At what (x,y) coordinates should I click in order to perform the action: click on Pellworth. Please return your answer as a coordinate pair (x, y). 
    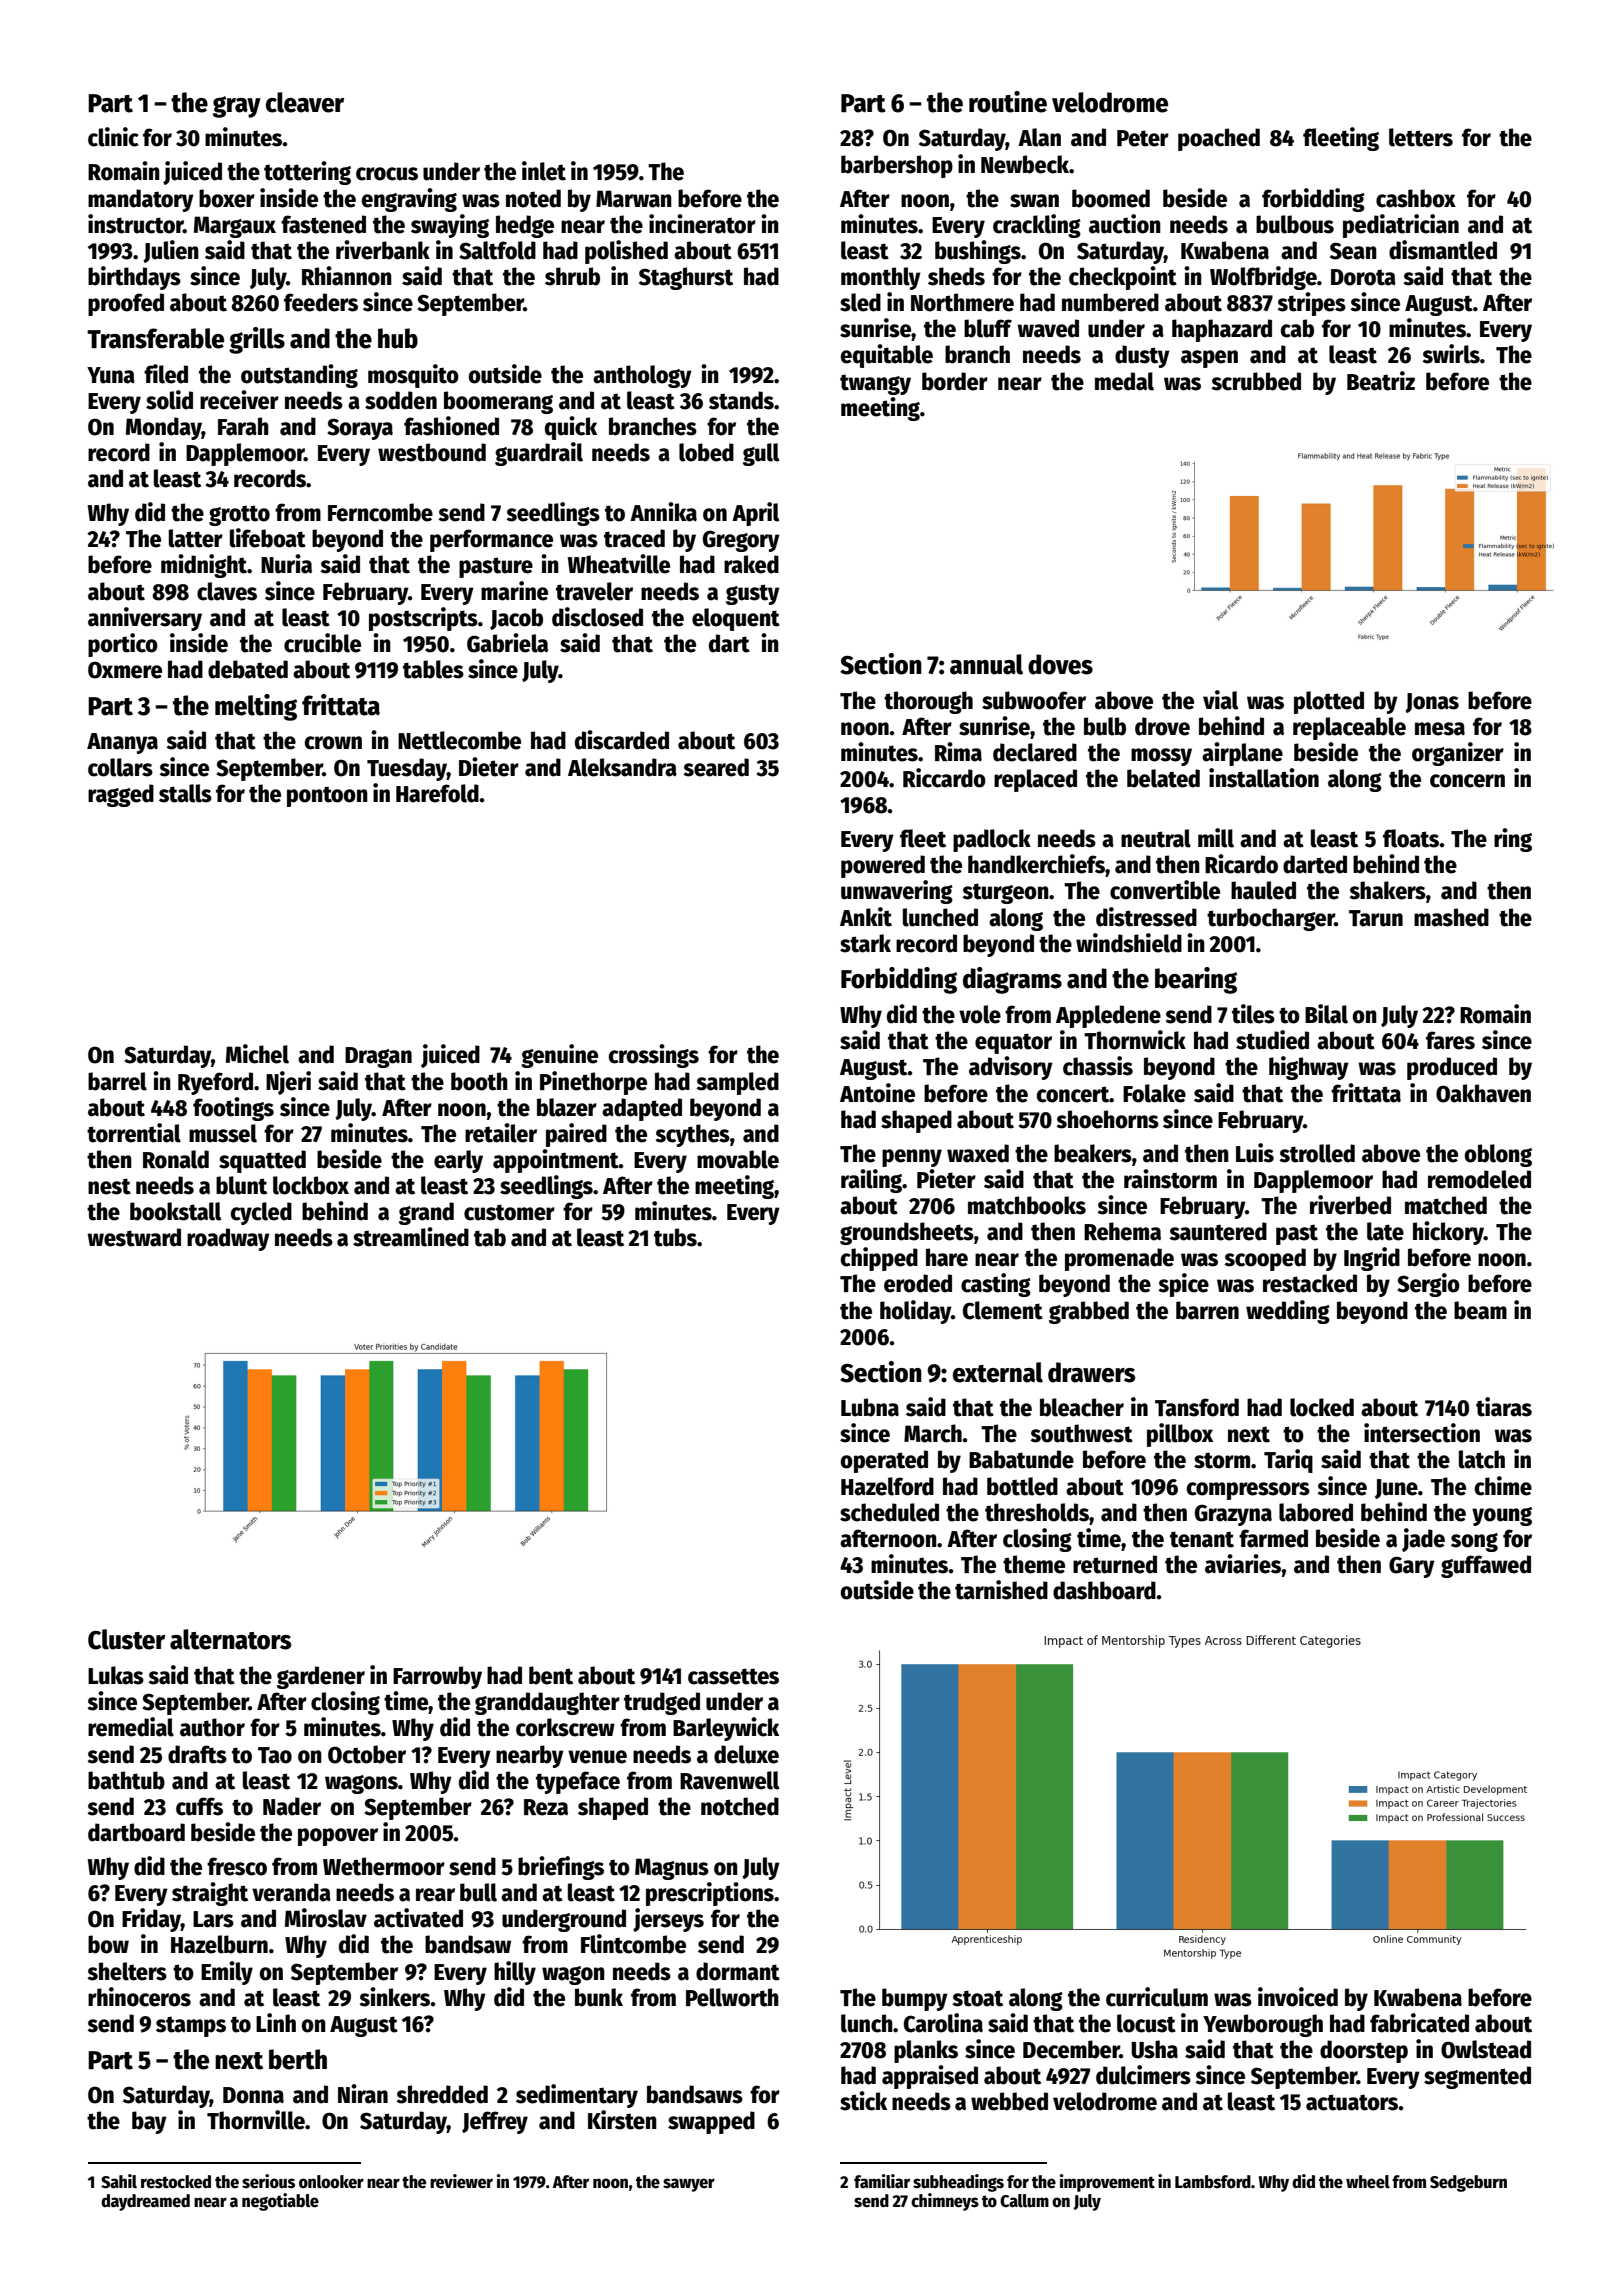
    Looking at the image, I should click on (732, 1997).
